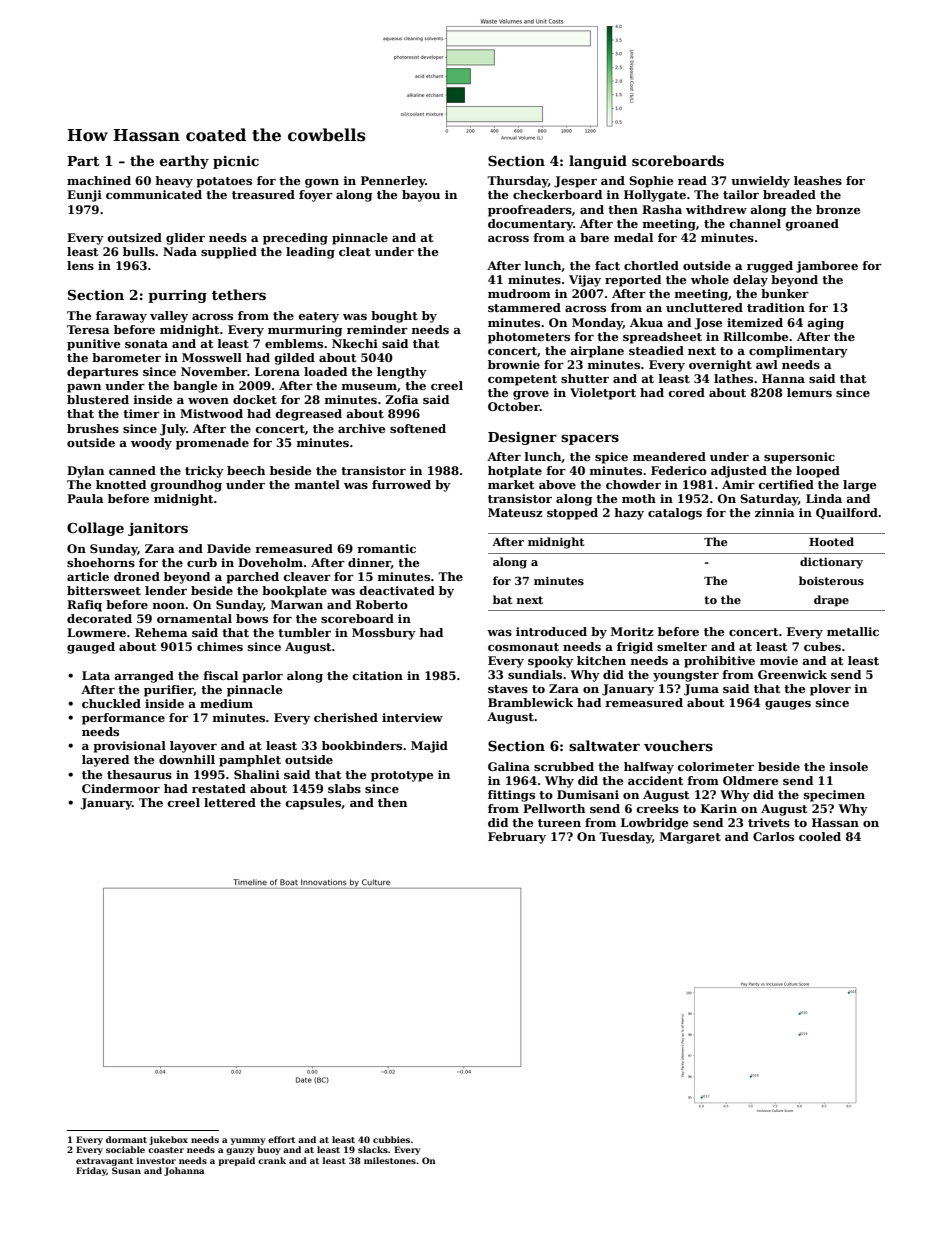 This image has height=1233, width=952. I want to click on Rafiq, so click(84, 606).
